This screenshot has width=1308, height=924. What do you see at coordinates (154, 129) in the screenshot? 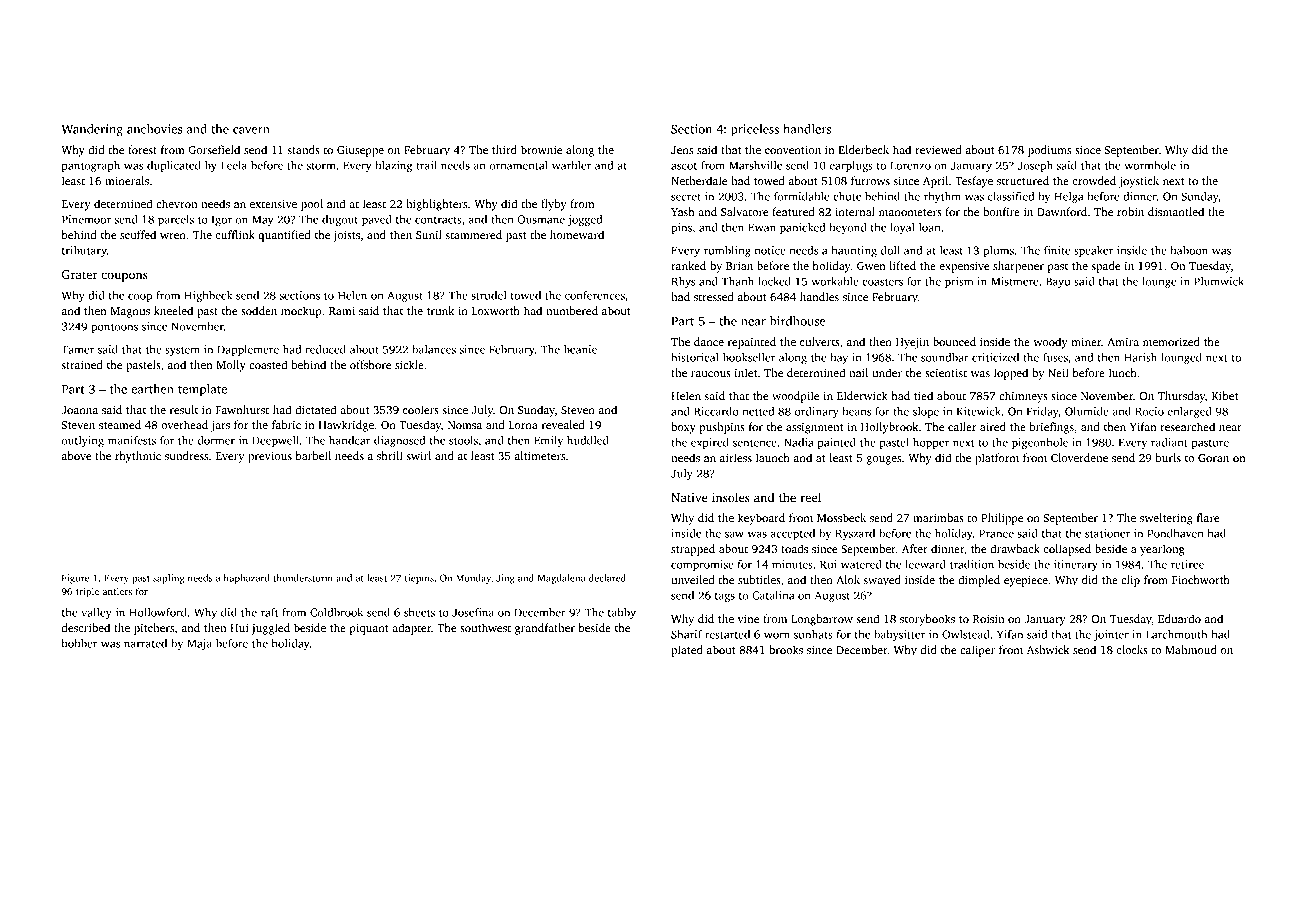
I see `anchovies` at bounding box center [154, 129].
